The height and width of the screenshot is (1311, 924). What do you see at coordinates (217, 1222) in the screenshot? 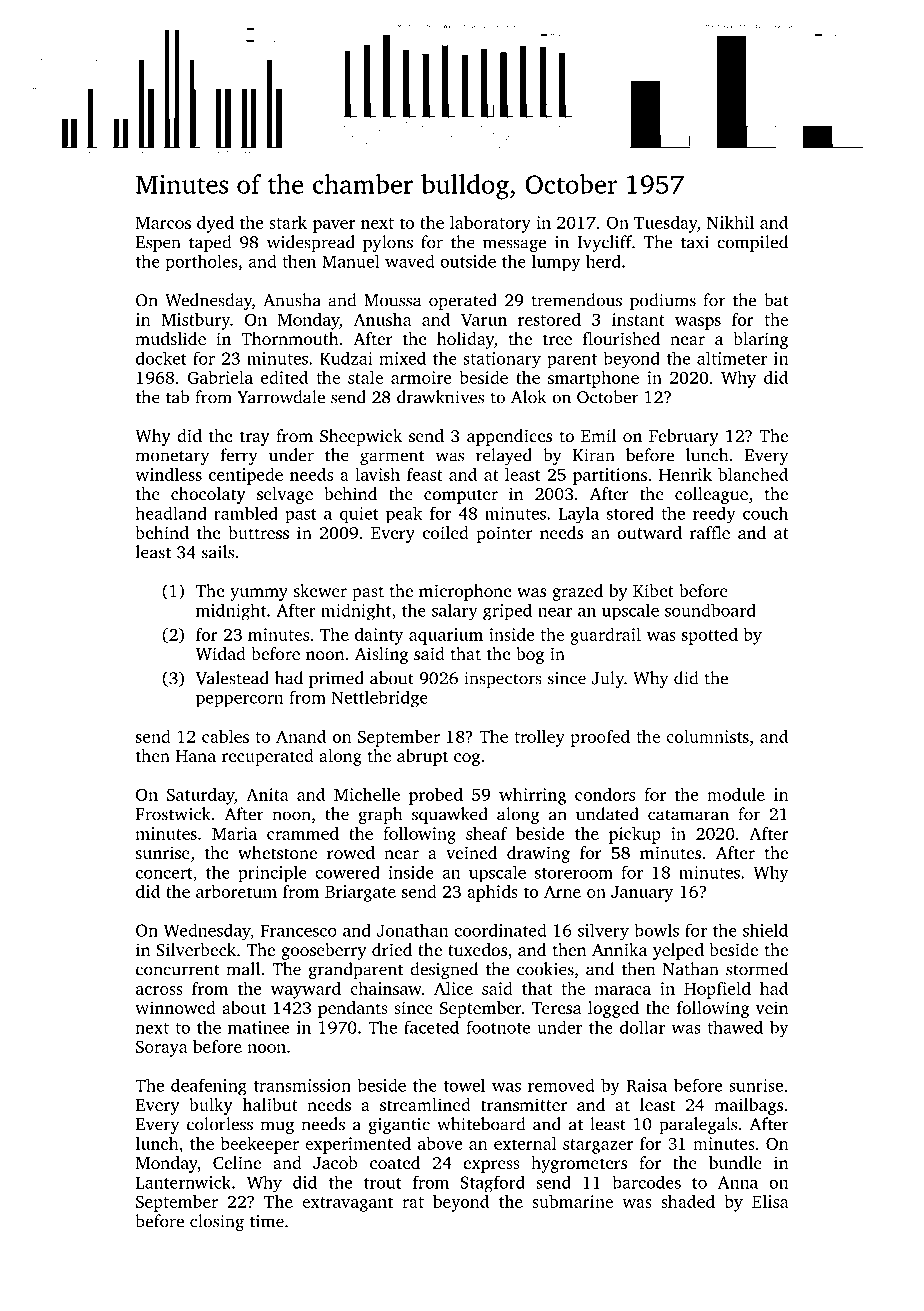
I see `closing` at bounding box center [217, 1222].
